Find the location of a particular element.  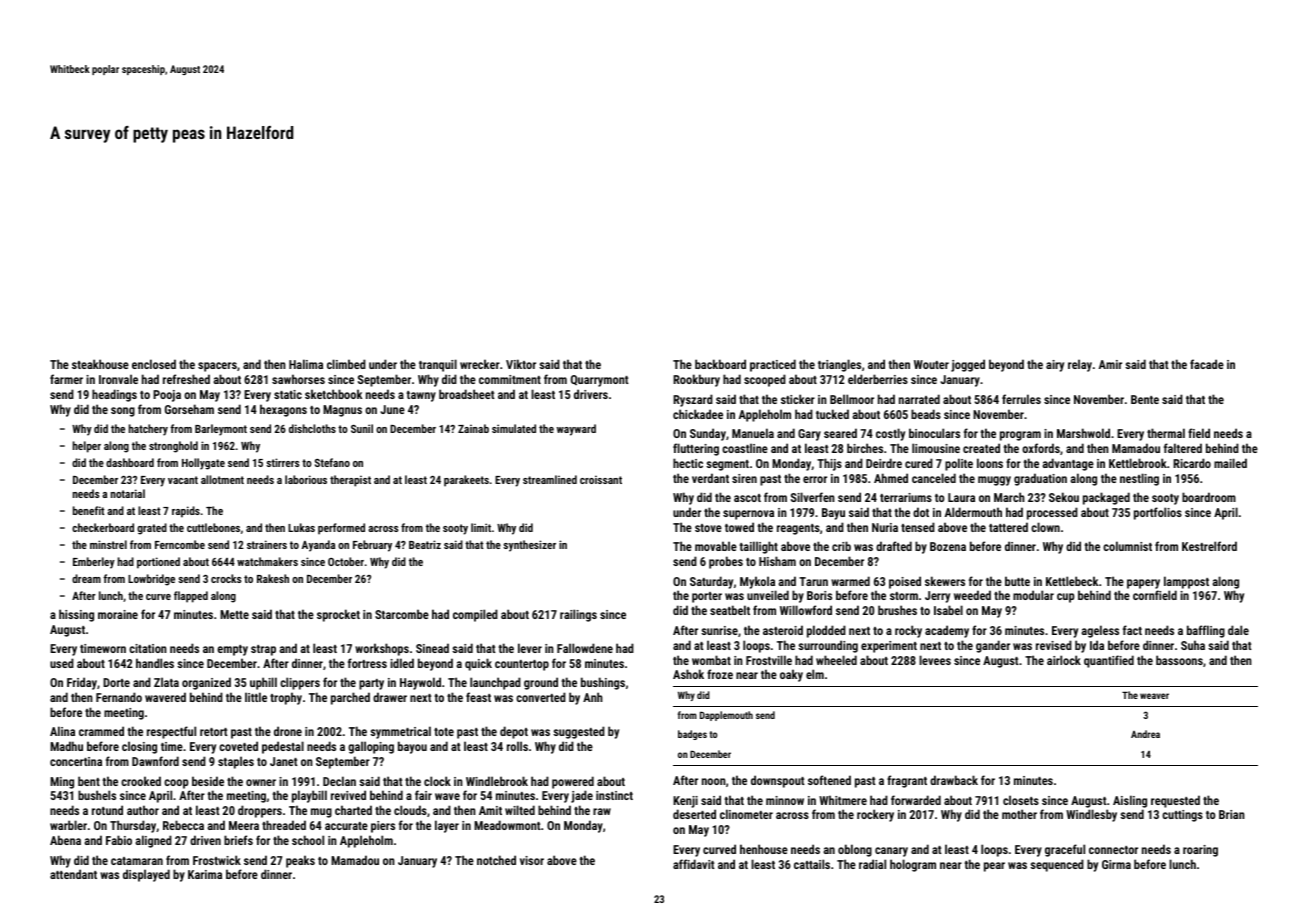

verdant is located at coordinates (710, 478).
